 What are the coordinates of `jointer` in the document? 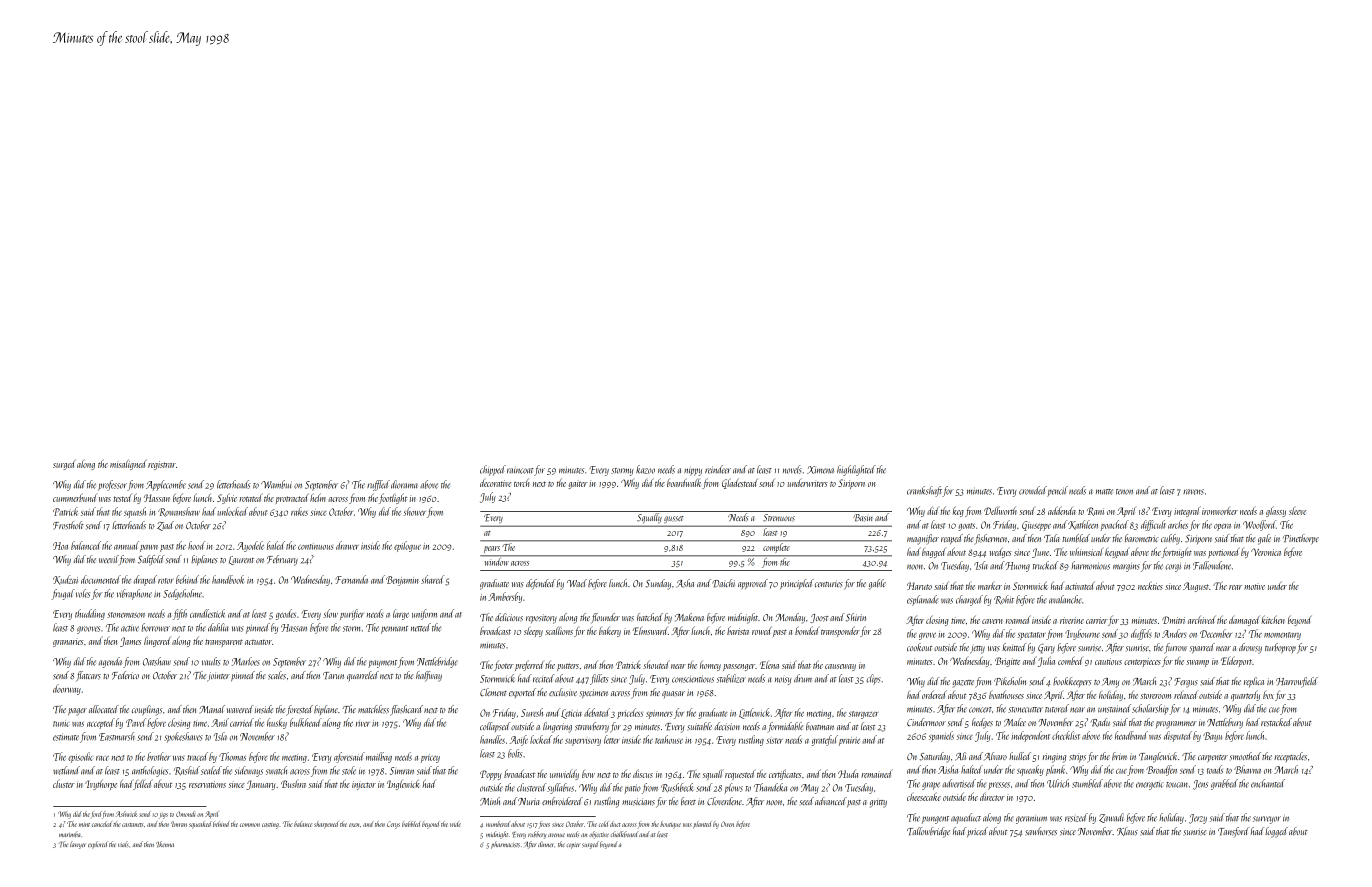 It's located at (218, 677).
